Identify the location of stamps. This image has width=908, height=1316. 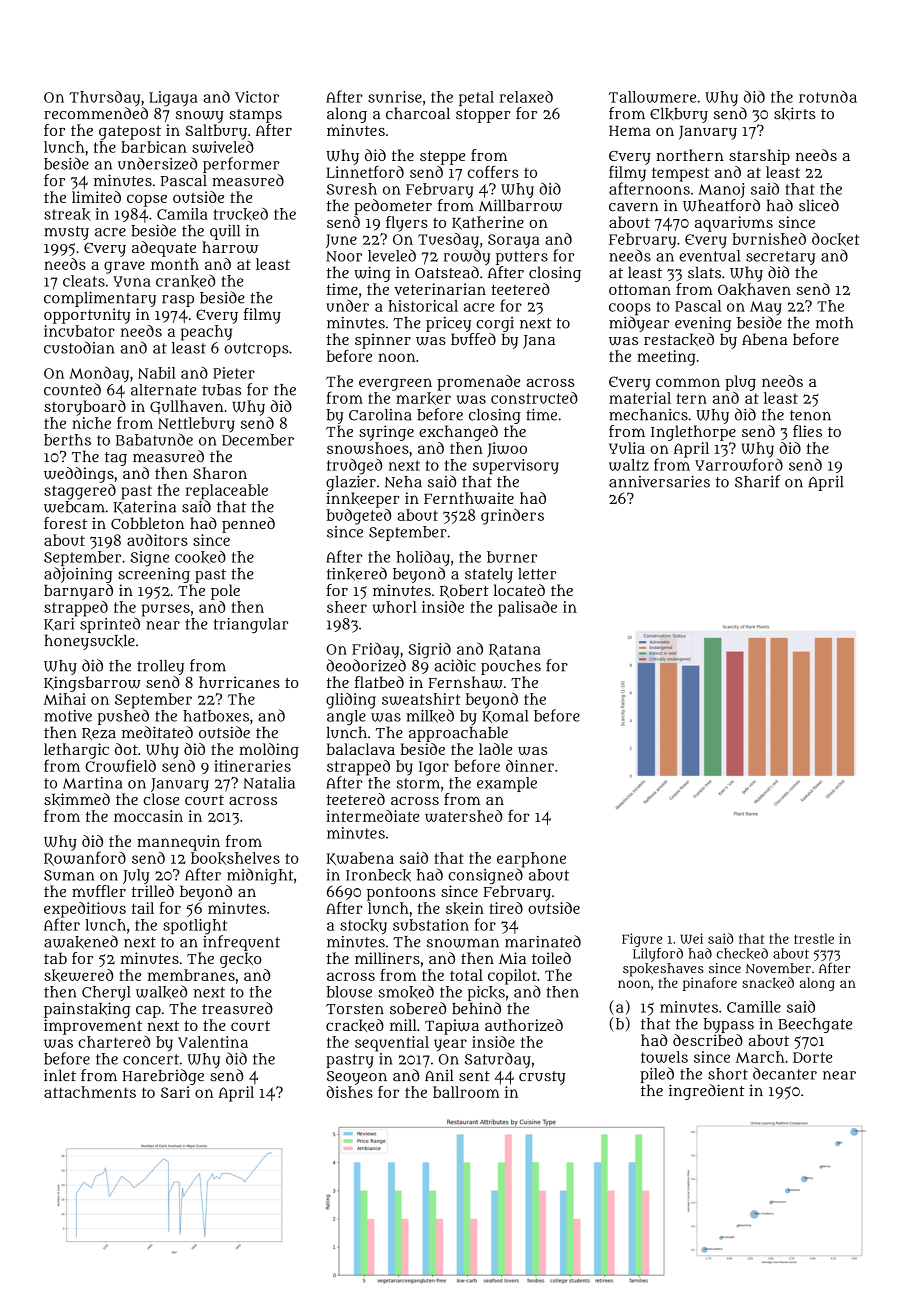
(255, 116).
